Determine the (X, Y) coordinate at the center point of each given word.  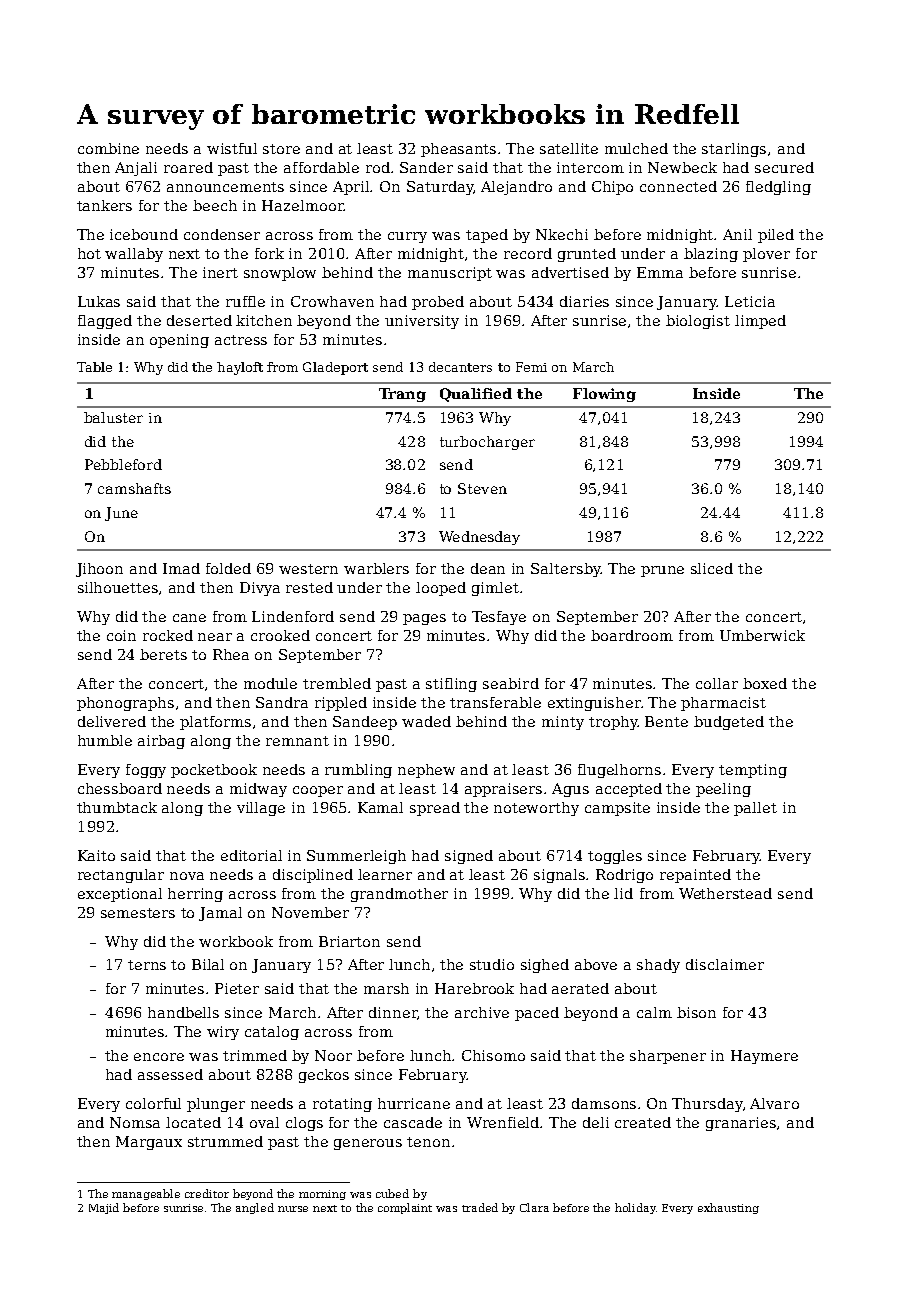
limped (760, 322)
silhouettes (118, 587)
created (643, 1122)
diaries (584, 301)
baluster (113, 417)
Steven (482, 488)
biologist (698, 322)
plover (766, 255)
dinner (393, 1012)
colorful (153, 1103)
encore (159, 1057)
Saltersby (566, 570)
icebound (144, 234)
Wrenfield (504, 1122)
